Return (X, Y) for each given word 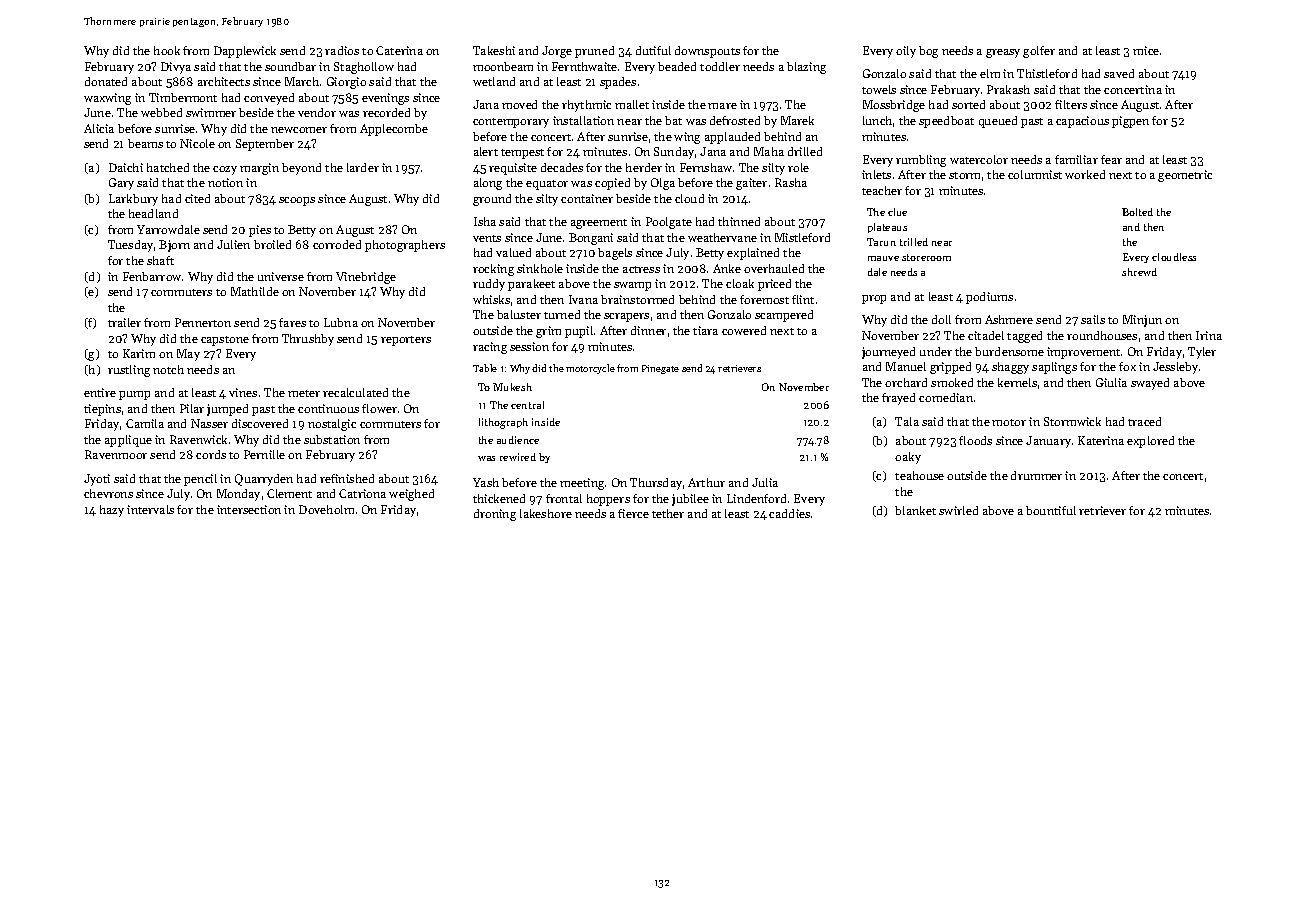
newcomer (299, 130)
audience (518, 440)
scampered (784, 316)
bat (673, 120)
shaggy (1010, 368)
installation (583, 120)
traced (1144, 421)
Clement (289, 493)
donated (106, 81)
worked (1085, 174)
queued (998, 122)
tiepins (102, 410)
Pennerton (203, 322)
